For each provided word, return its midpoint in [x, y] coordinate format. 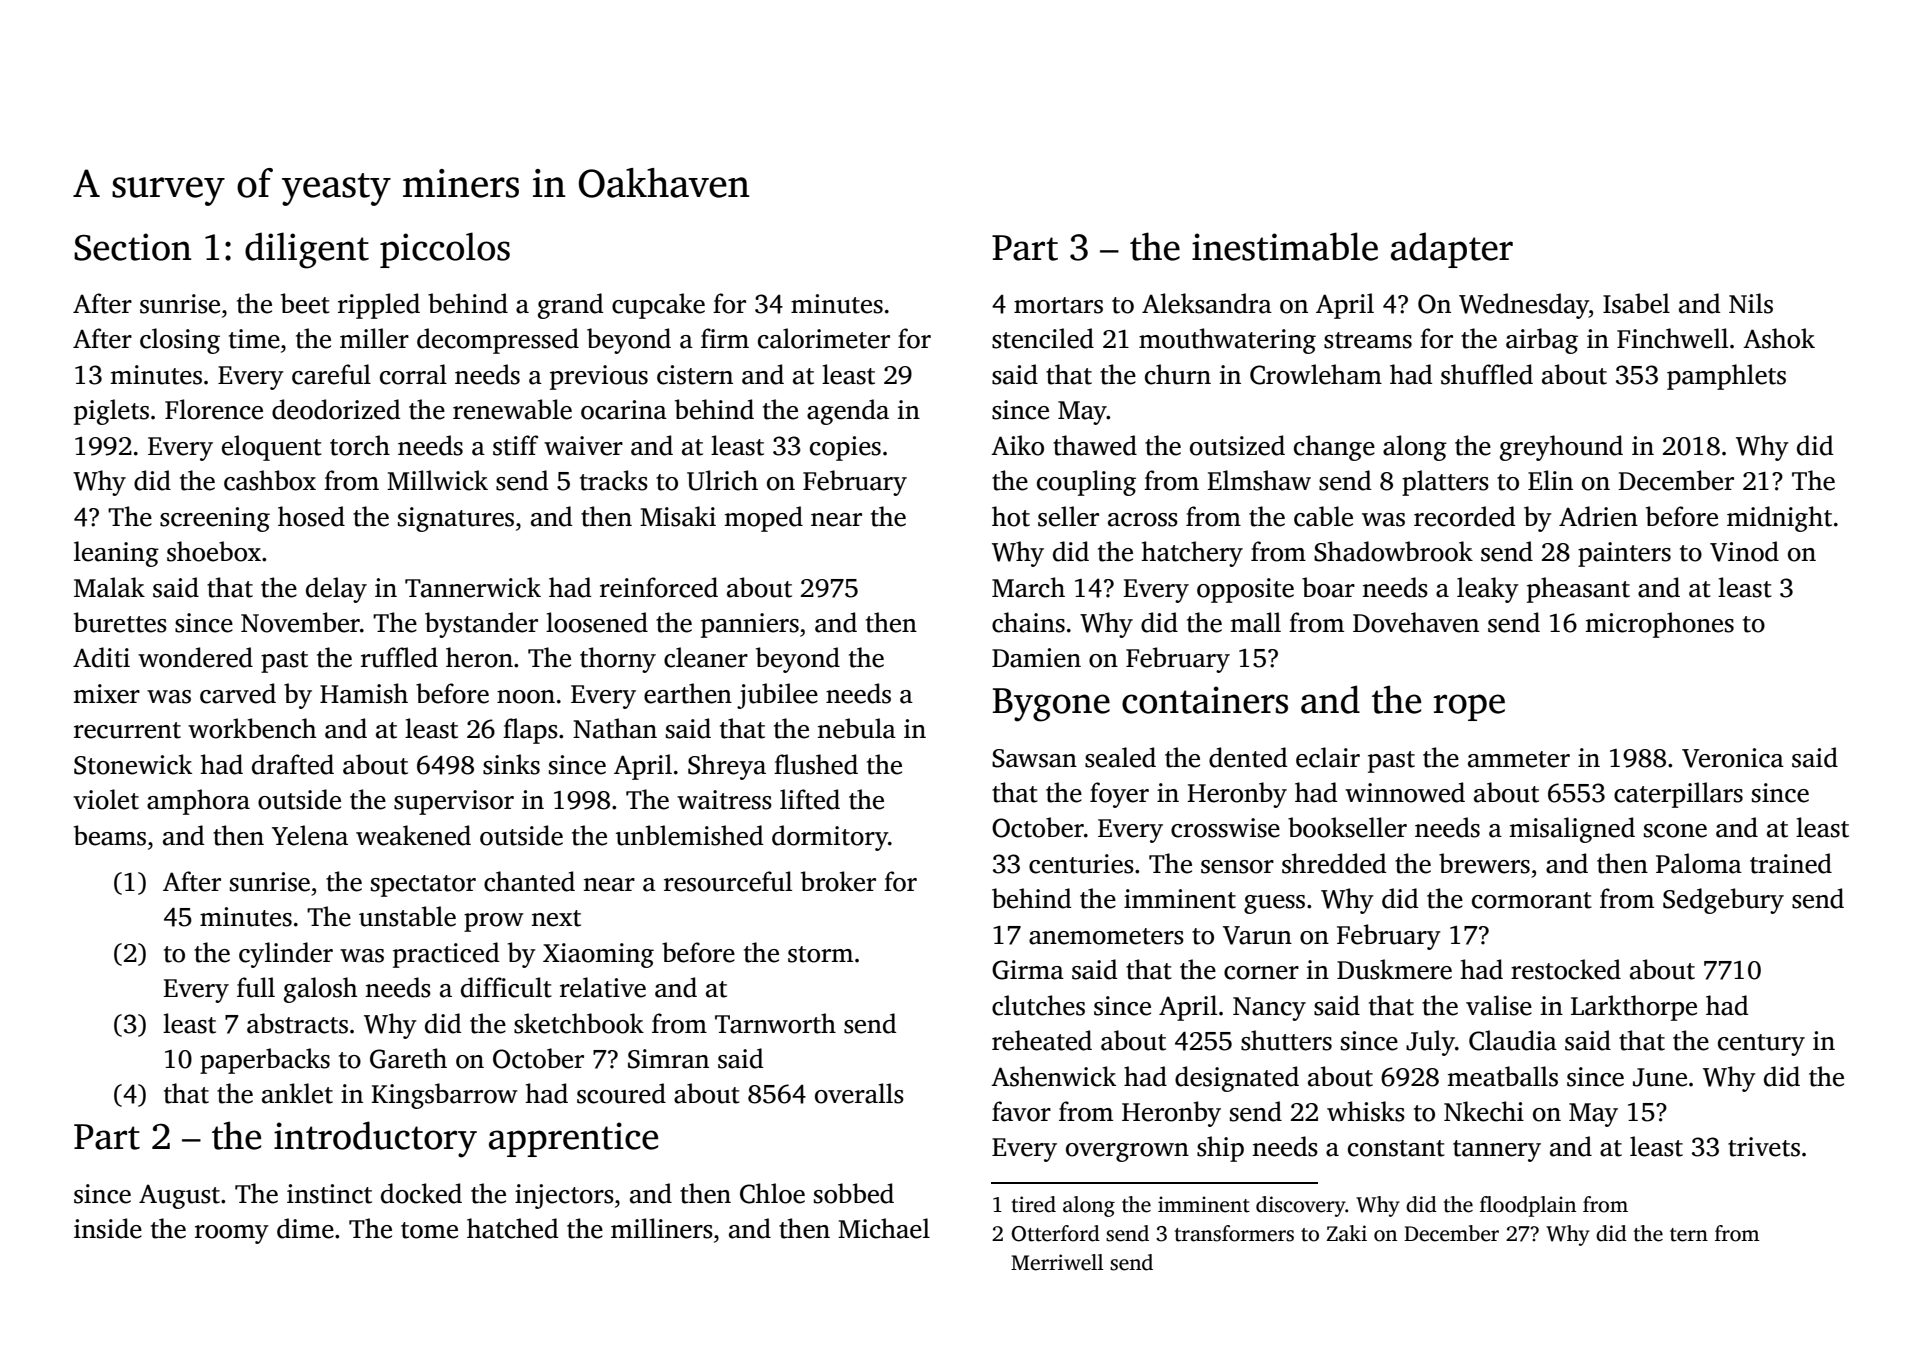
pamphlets [1726, 377]
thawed [1095, 445]
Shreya [727, 767]
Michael [884, 1228]
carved [238, 693]
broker [838, 881]
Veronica [1733, 758]
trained [1791, 863]
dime [305, 1228]
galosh [320, 990]
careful [331, 374]
